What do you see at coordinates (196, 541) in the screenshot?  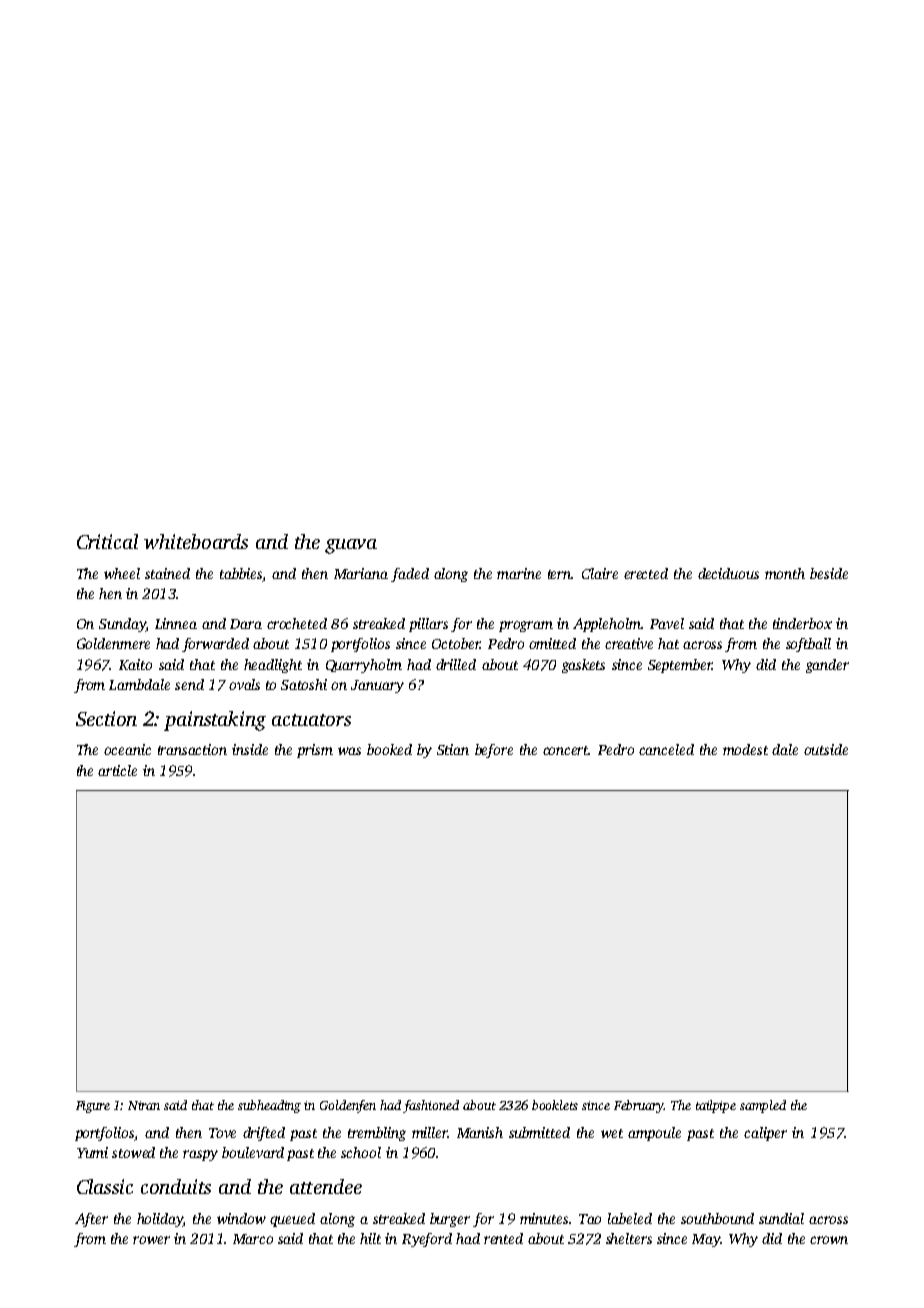 I see `whiteboards` at bounding box center [196, 541].
